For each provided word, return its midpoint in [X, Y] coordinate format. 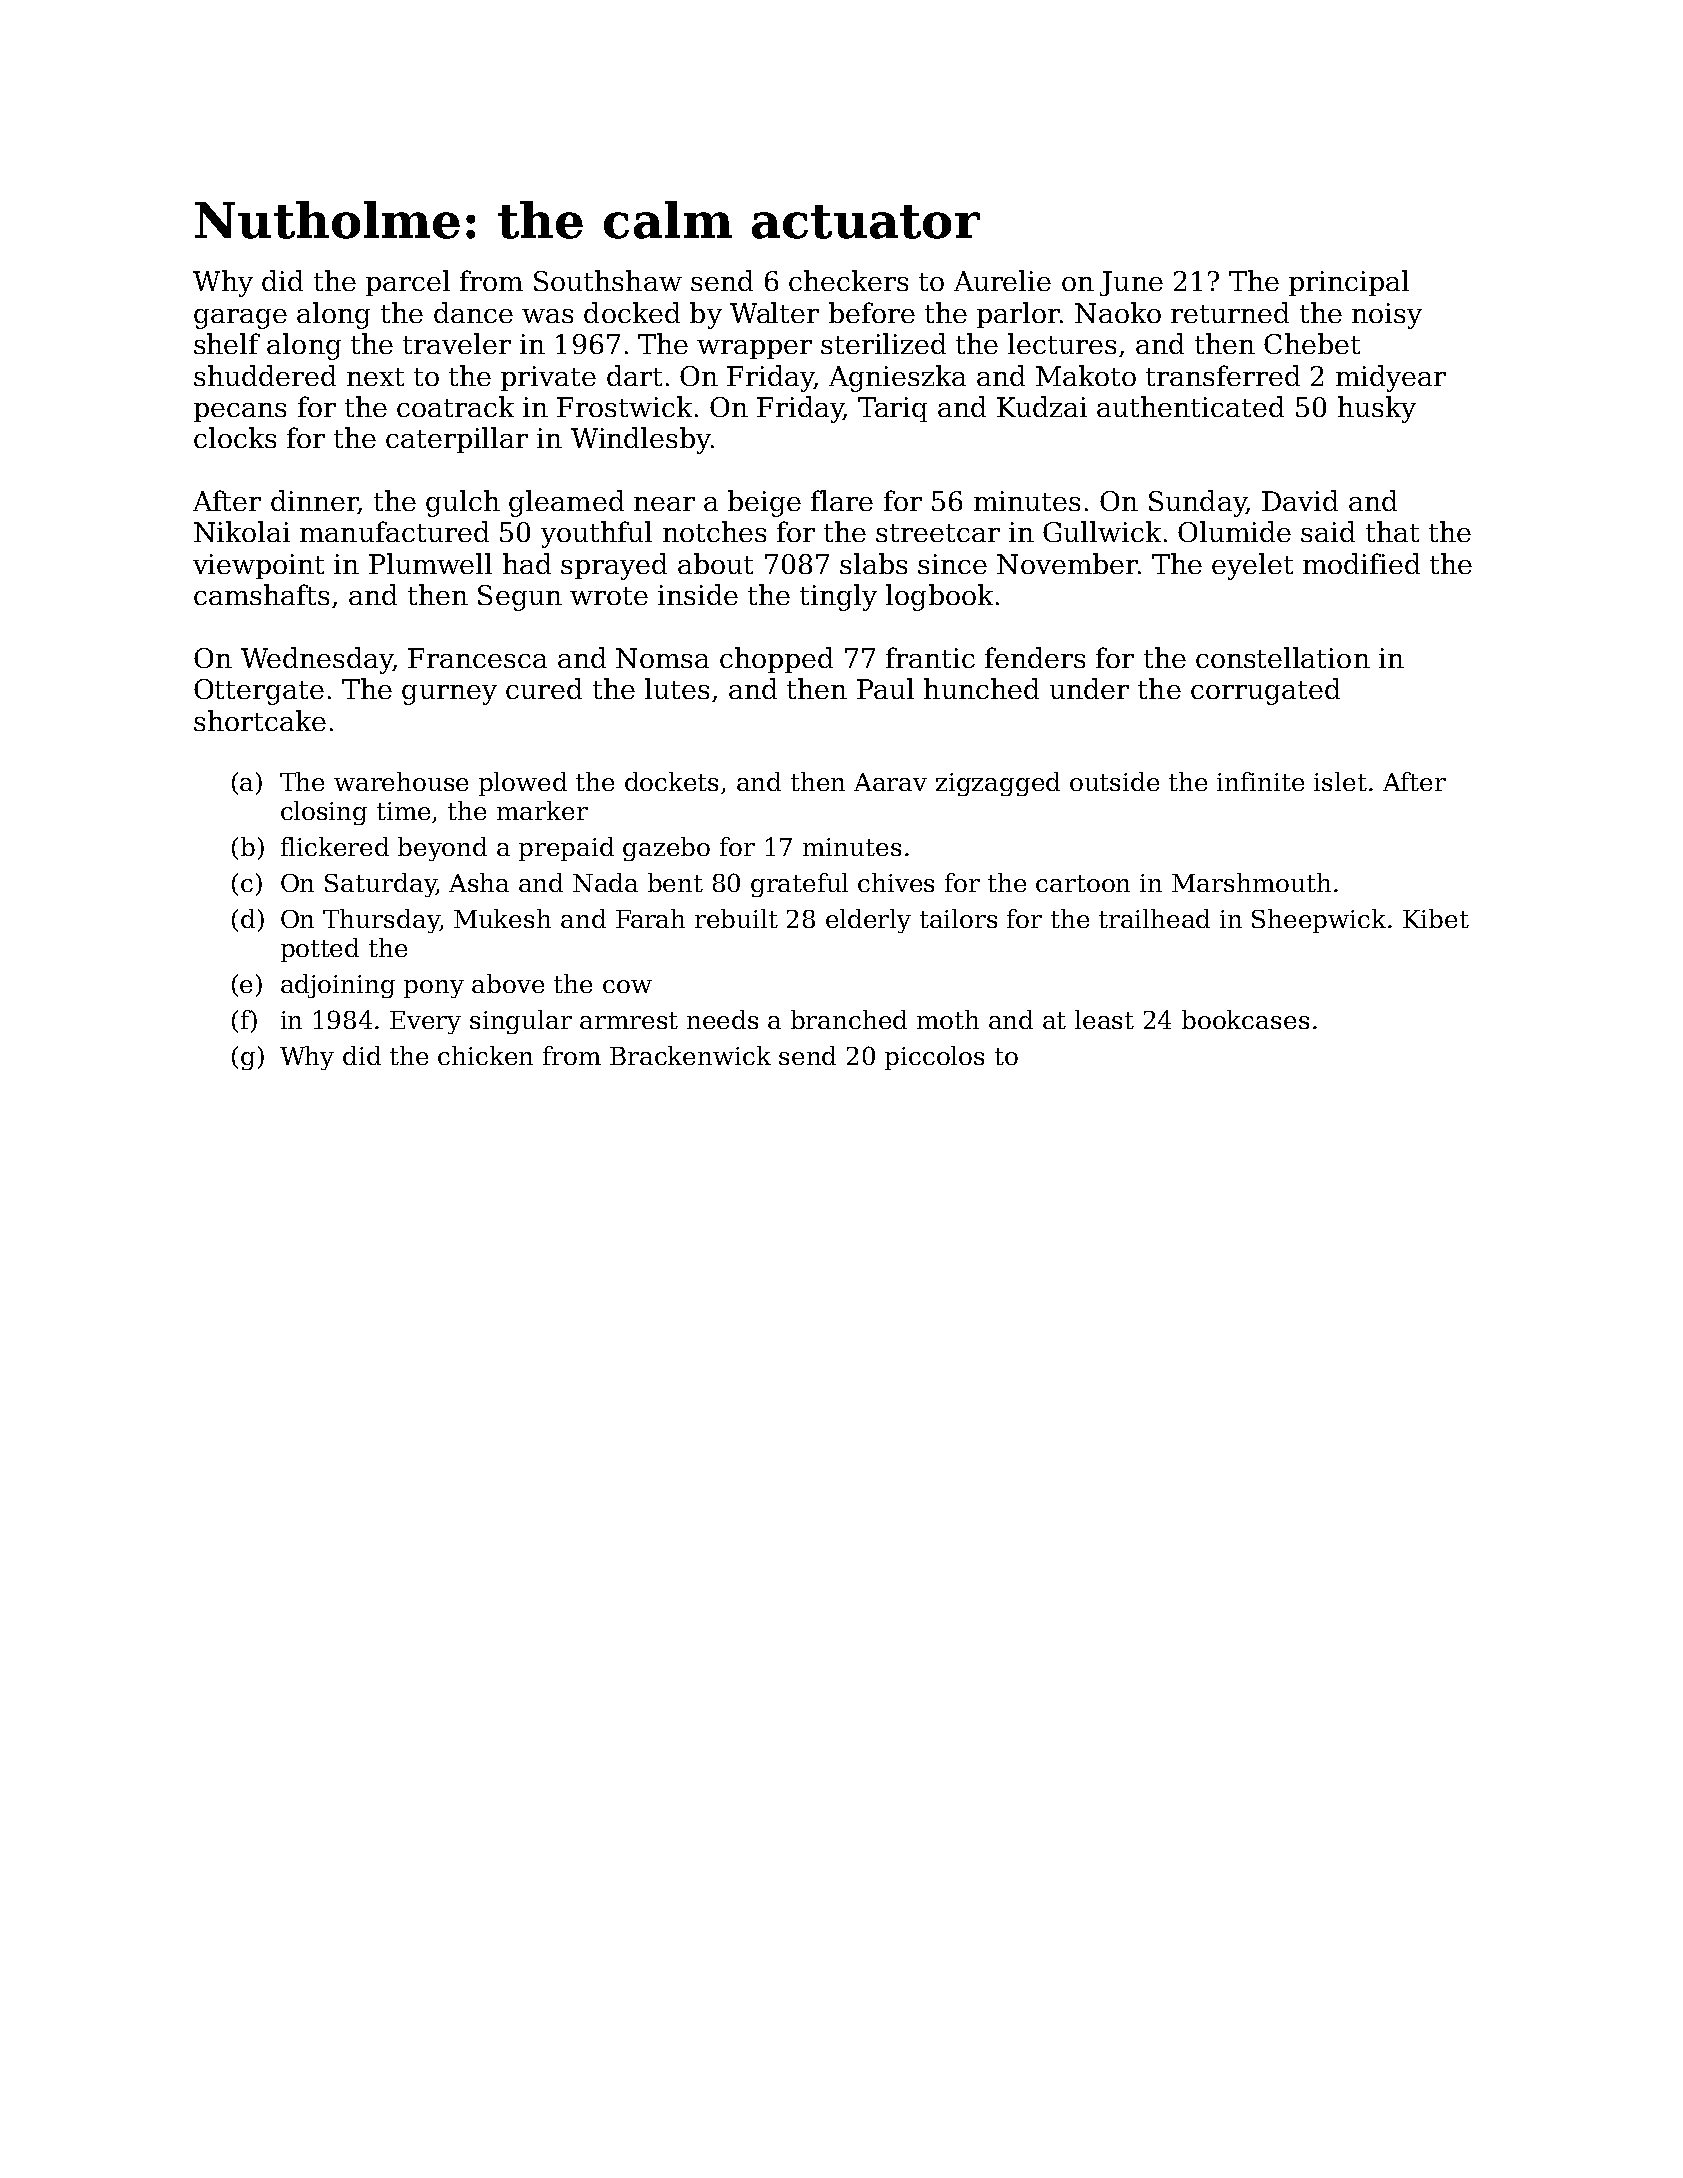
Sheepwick [1319, 921]
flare [842, 500]
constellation [1283, 657]
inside [698, 594]
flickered [335, 846]
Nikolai [242, 531]
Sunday [1197, 503]
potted [320, 950]
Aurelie [1002, 280]
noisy [1387, 316]
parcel [408, 283]
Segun [520, 598]
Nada [605, 882]
